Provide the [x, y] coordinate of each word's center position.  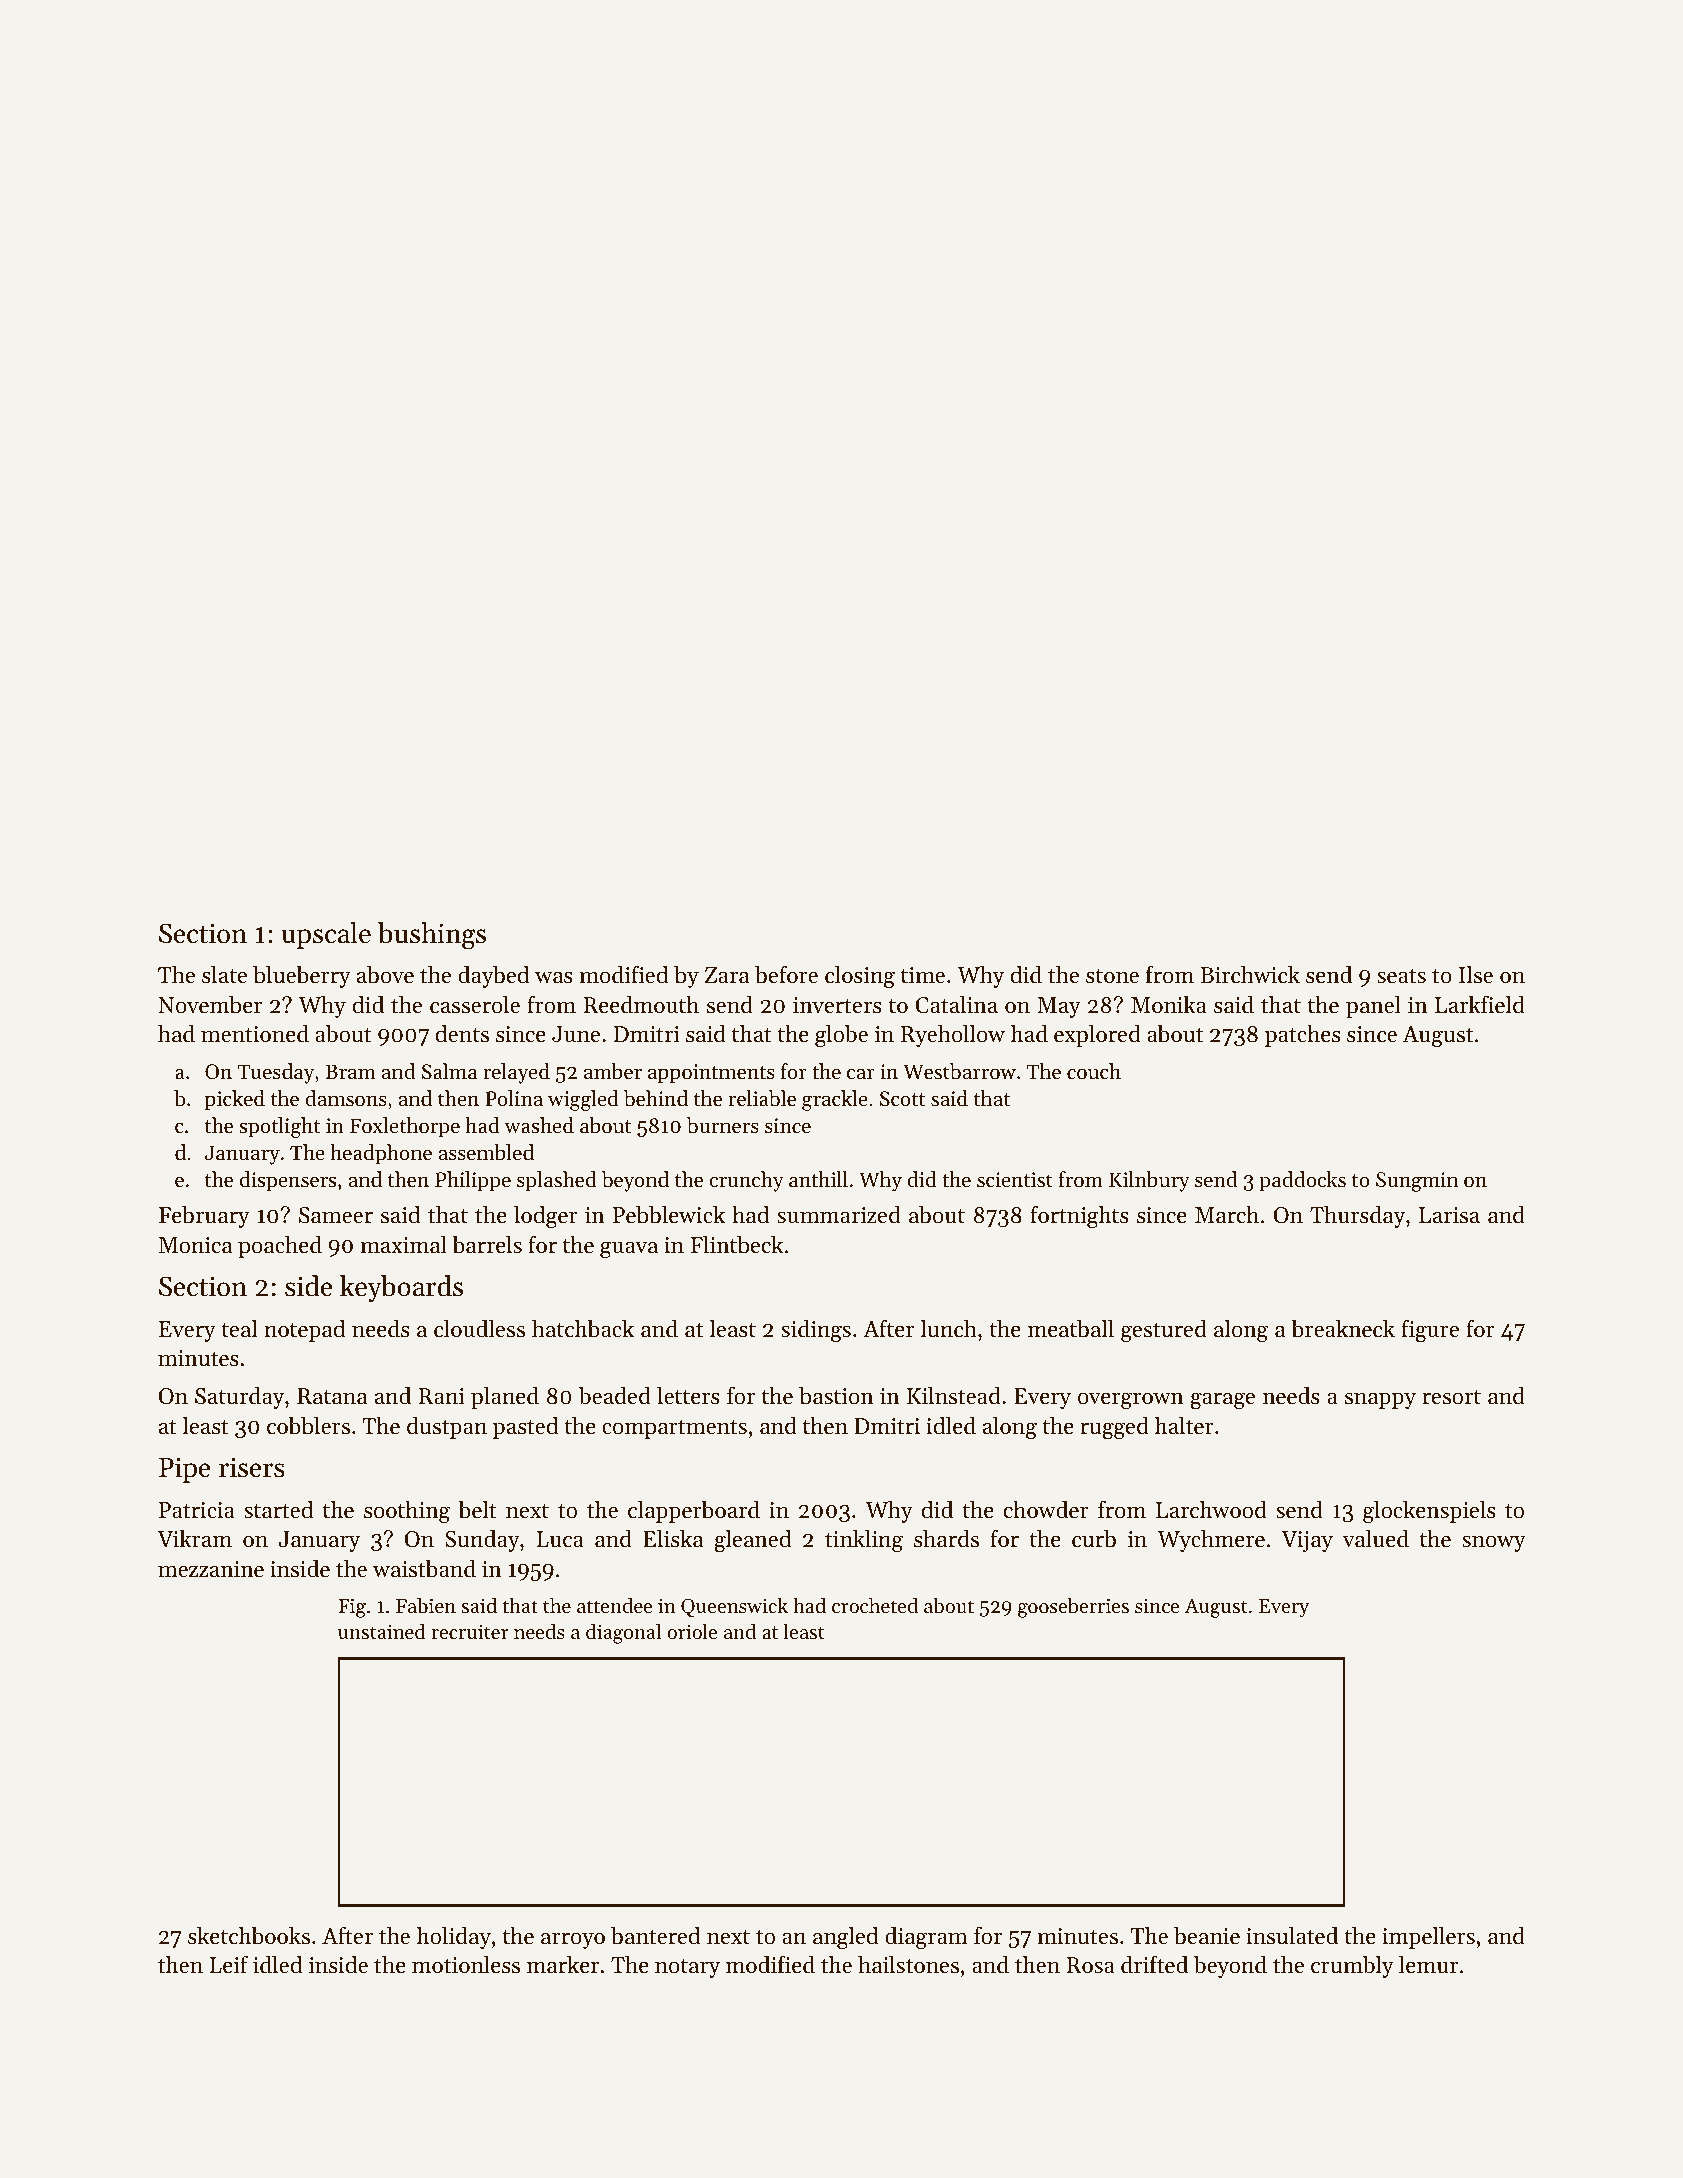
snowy [1494, 1544]
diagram [926, 1938]
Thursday [1357, 1216]
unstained [382, 1631]
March [1227, 1214]
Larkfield [1480, 1004]
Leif [229, 1964]
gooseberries [1073, 1607]
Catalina [956, 1004]
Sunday [482, 1541]
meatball [1071, 1328]
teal [239, 1328]
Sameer [336, 1215]
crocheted [875, 1605]
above [385, 975]
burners [723, 1125]
